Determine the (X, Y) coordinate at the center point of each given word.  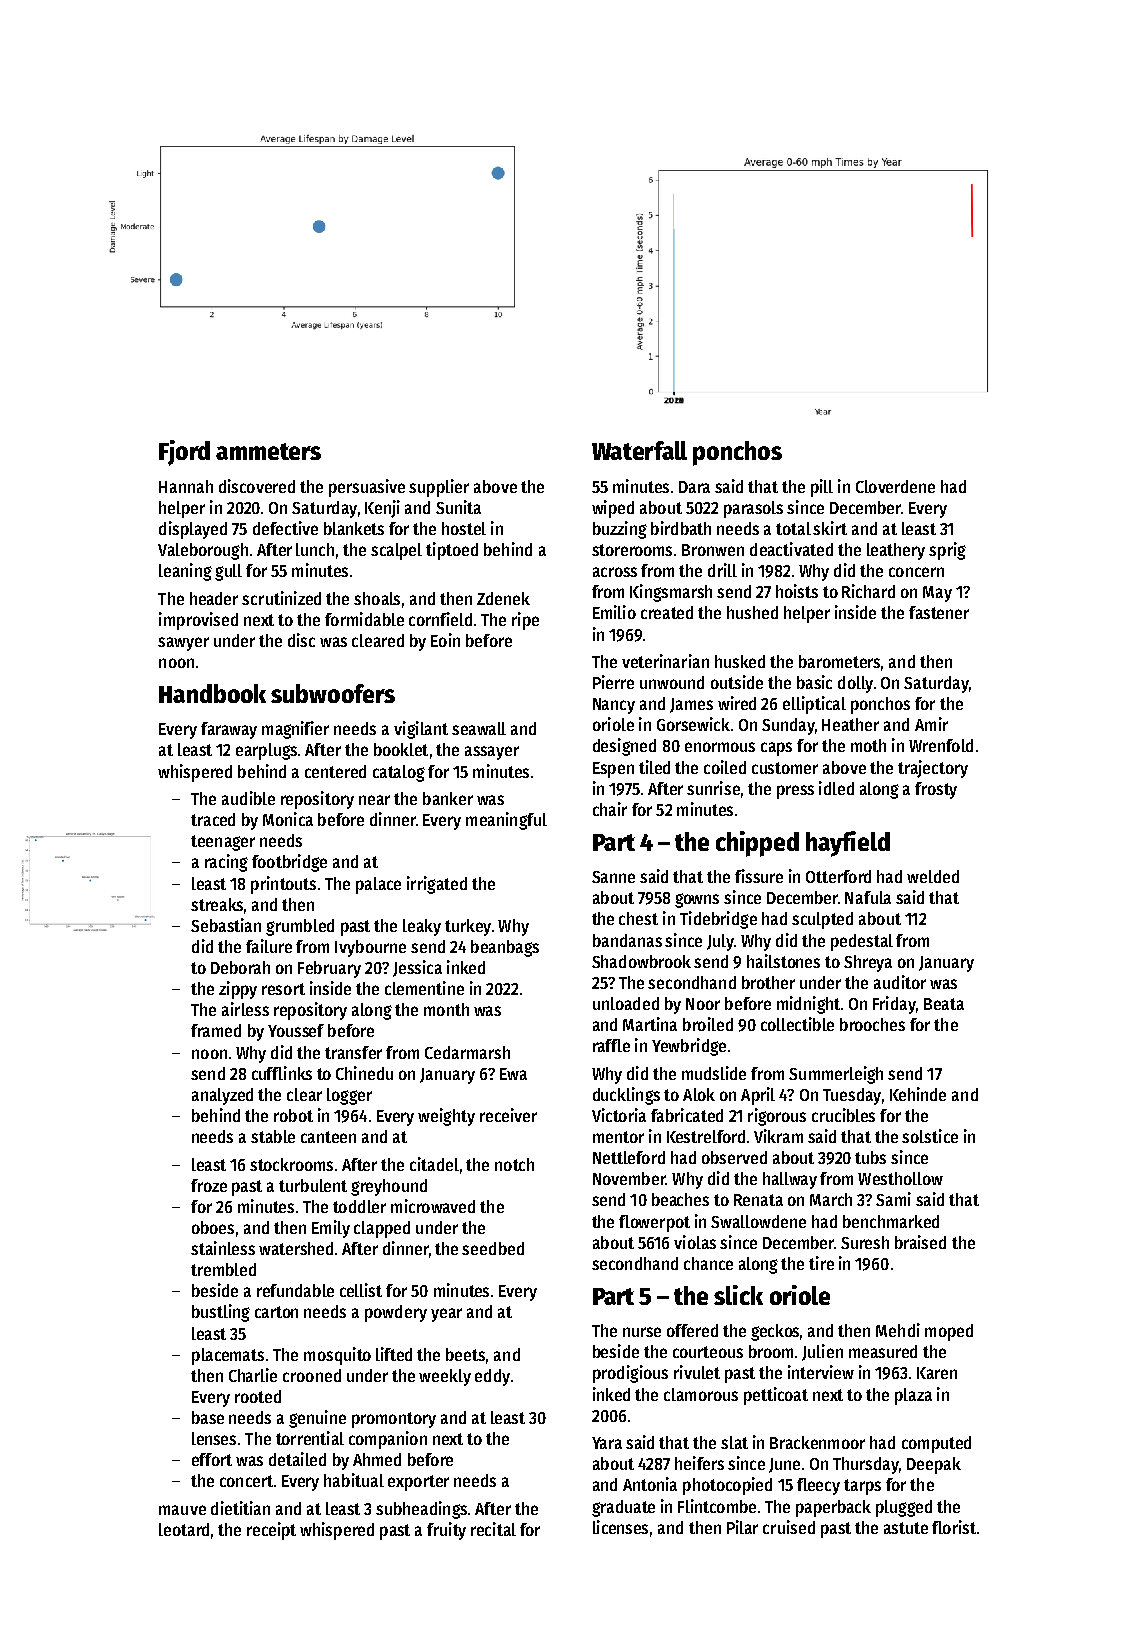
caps (776, 749)
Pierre (613, 682)
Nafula (868, 897)
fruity (446, 1531)
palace (378, 885)
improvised (198, 621)
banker (448, 798)
